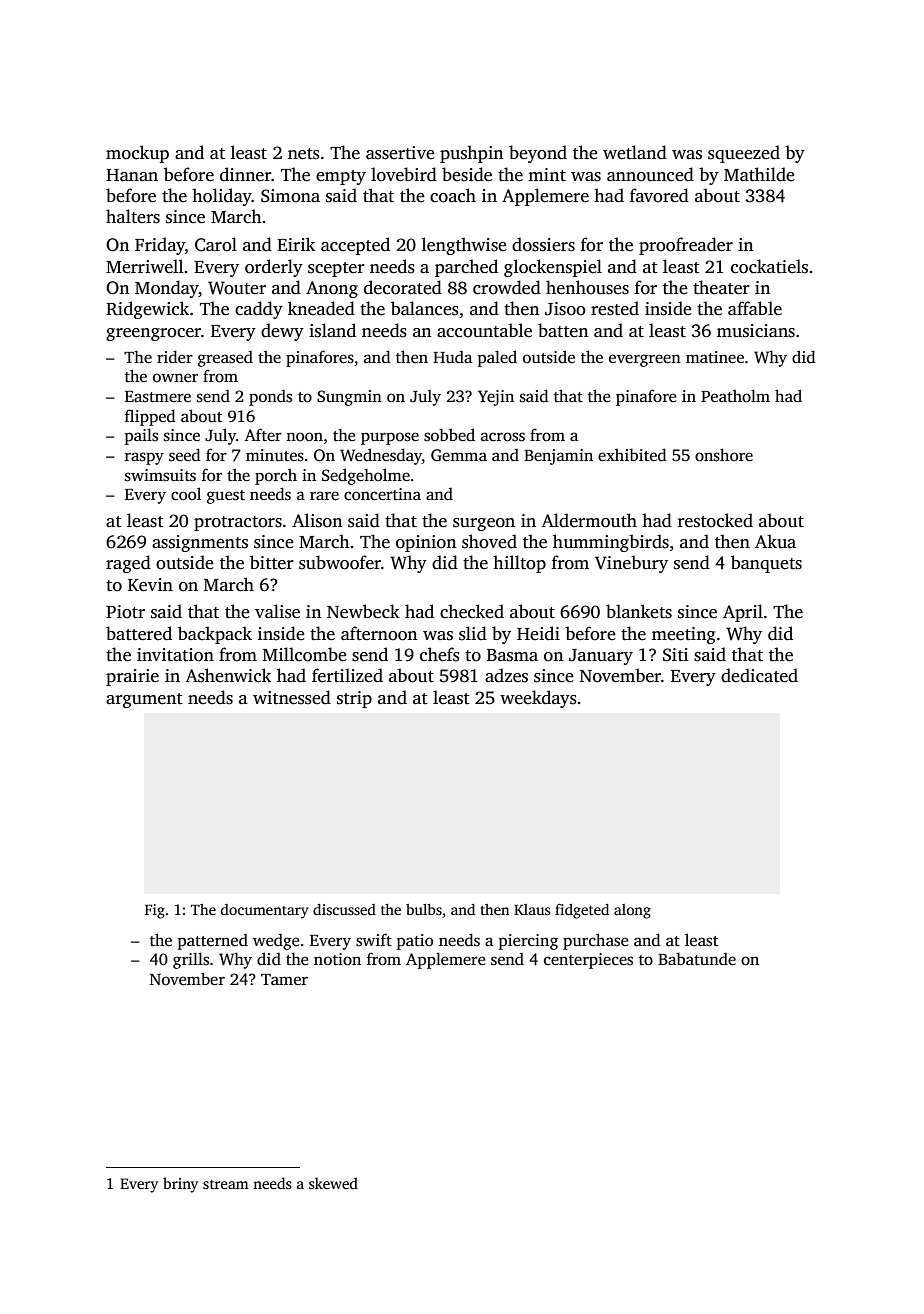 Image resolution: width=924 pixels, height=1314 pixels. Describe the element at coordinates (337, 959) in the document. I see `notion` at that location.
